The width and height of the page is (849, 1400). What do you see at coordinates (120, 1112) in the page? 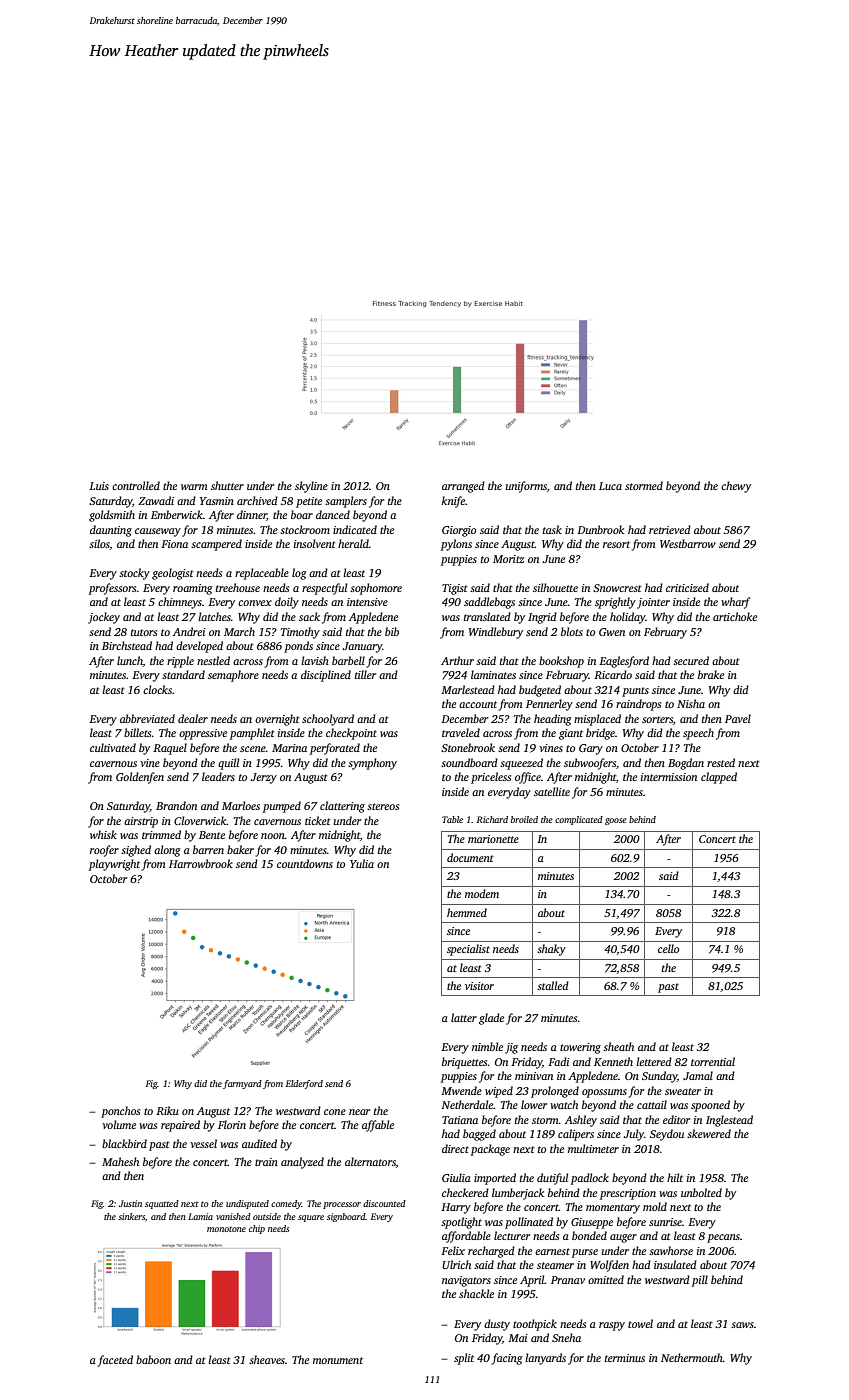
I see `ponchos` at bounding box center [120, 1112].
